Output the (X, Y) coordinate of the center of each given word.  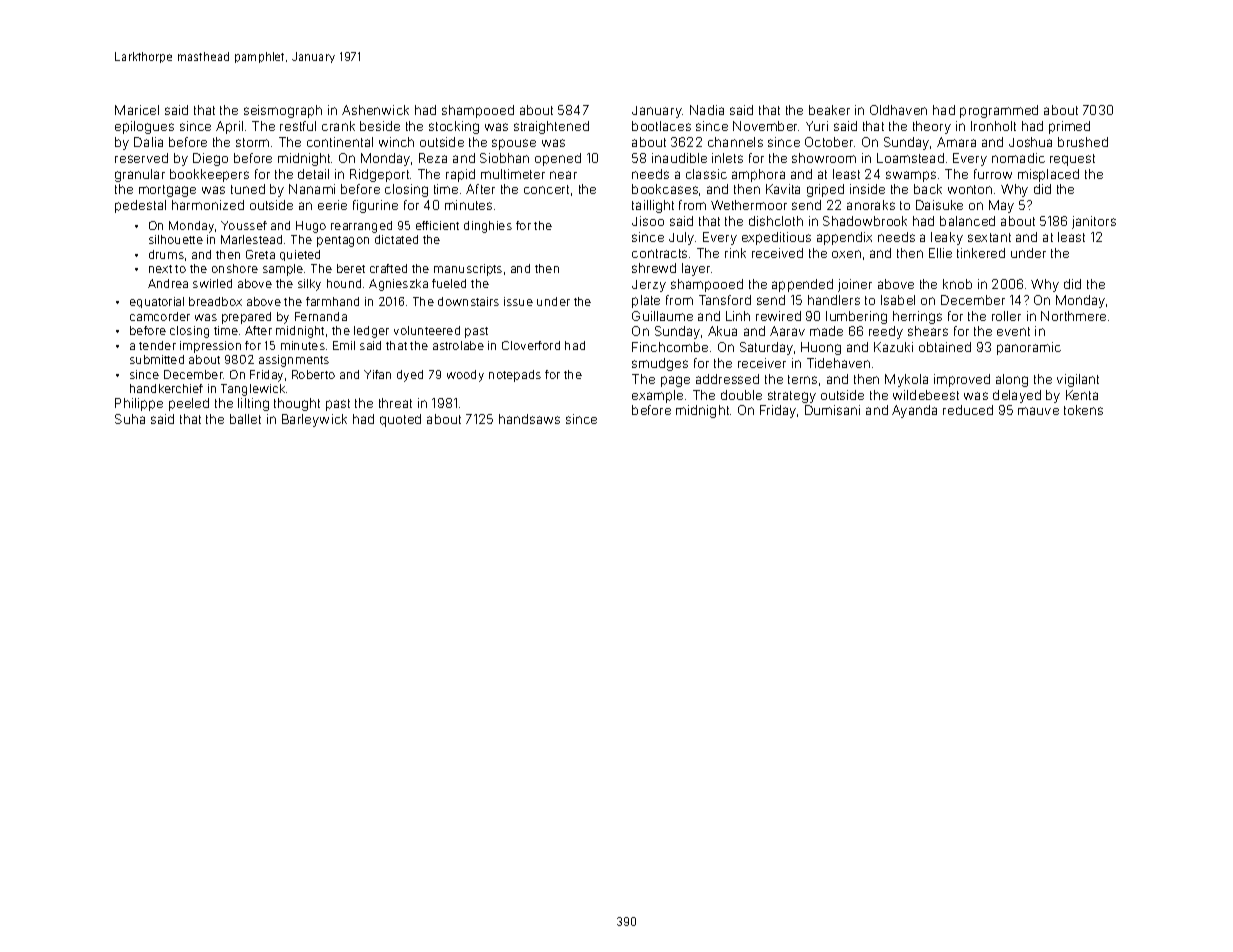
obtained (945, 347)
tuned (248, 189)
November (766, 126)
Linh (738, 316)
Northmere (1073, 316)
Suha (130, 419)
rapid (460, 175)
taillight (653, 206)
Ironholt (993, 126)
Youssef (244, 225)
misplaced (1048, 175)
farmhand (332, 301)
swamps (911, 176)
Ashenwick (375, 110)
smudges (660, 364)
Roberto (313, 374)
